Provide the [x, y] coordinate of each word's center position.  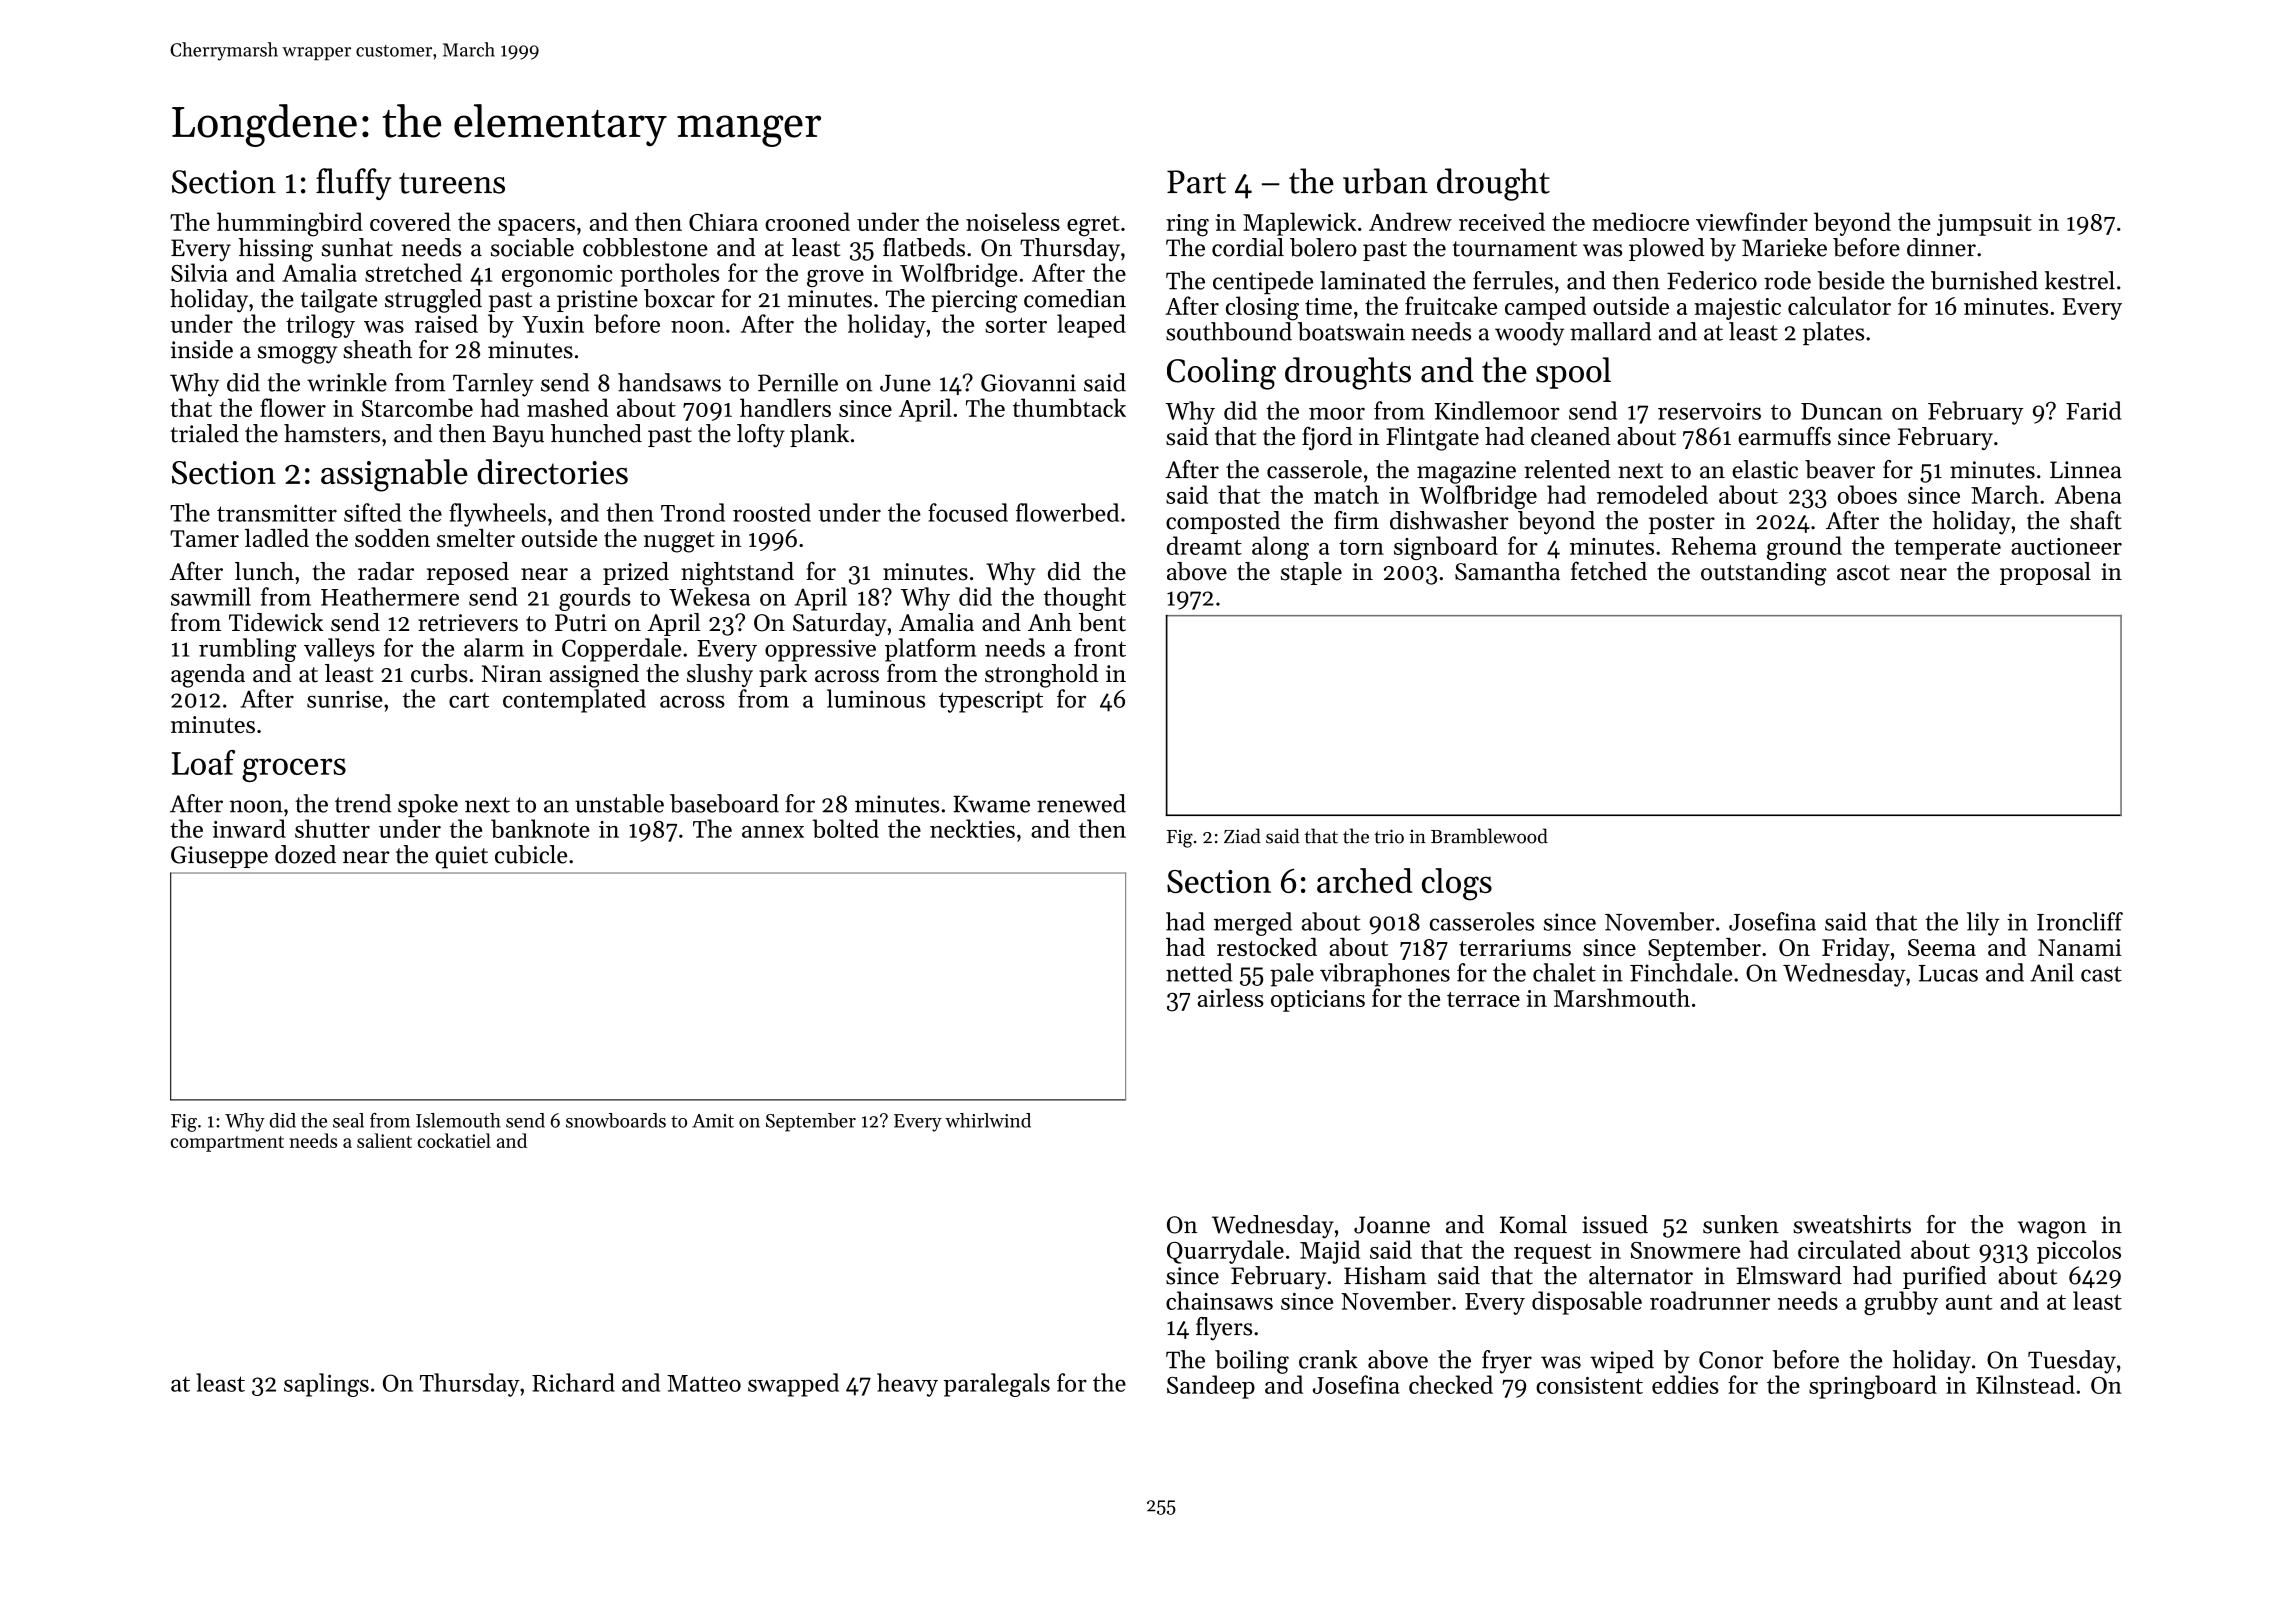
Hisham [1385, 1275]
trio [1389, 836]
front [1100, 647]
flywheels [497, 515]
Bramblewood [1489, 836]
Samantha [1507, 571]
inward [249, 828]
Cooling [1221, 373]
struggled [433, 301]
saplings [326, 1385]
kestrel [2080, 280]
